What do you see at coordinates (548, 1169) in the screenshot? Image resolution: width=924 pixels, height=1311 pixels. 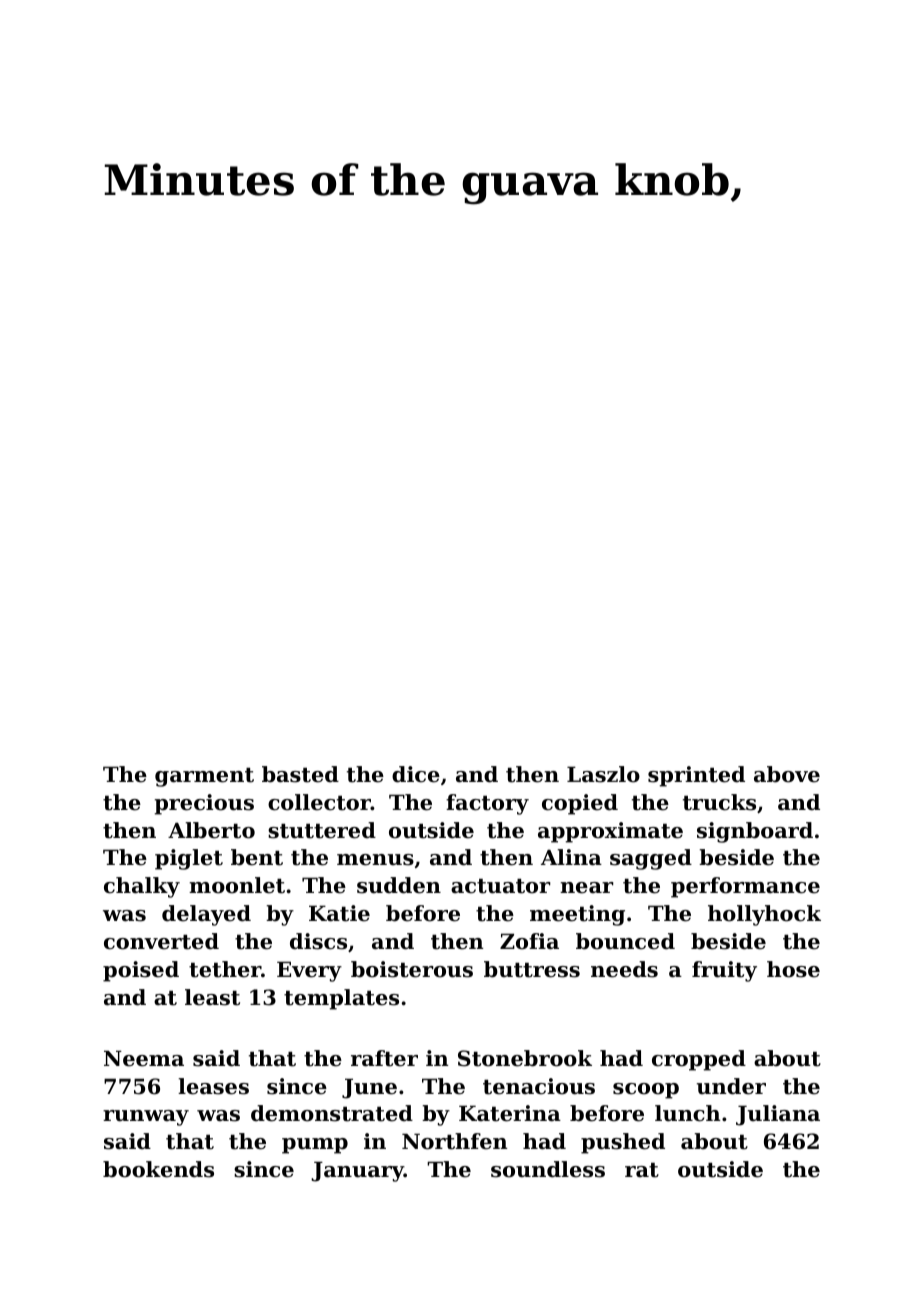 I see `soundless` at bounding box center [548, 1169].
